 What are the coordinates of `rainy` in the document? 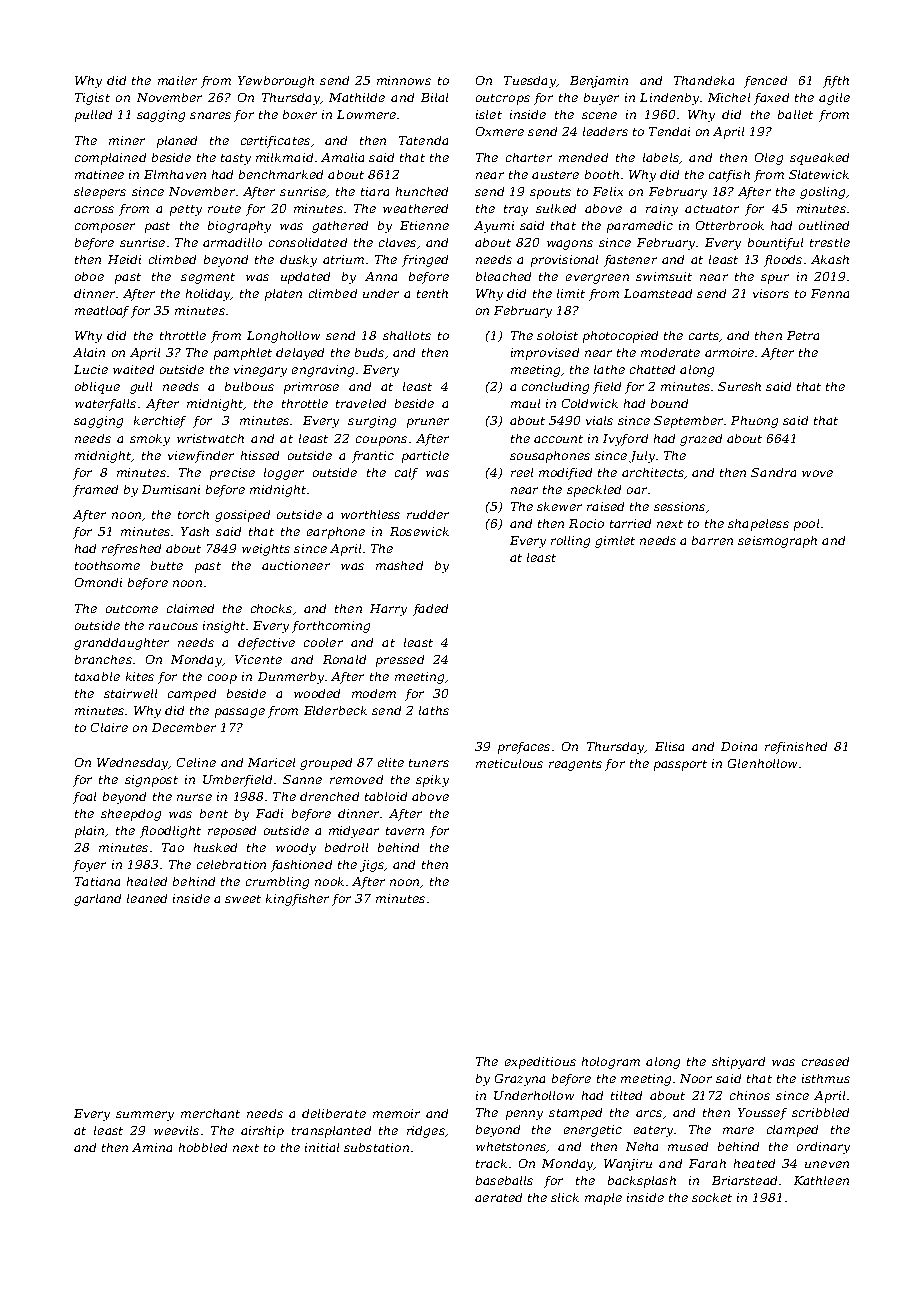 It's located at (662, 210).
